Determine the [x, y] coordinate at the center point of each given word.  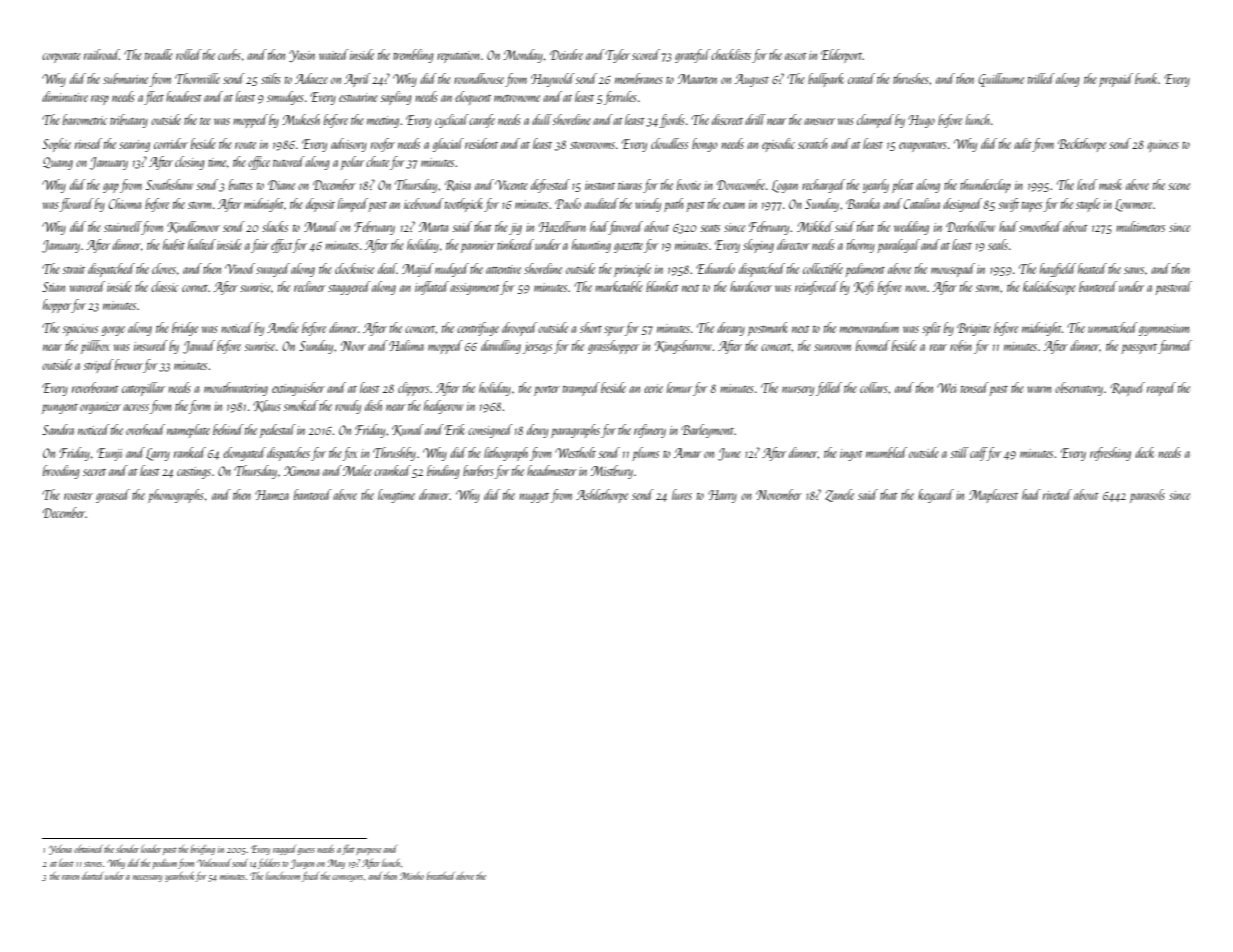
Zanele [839, 495]
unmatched [1113, 327]
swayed [273, 270]
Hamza [272, 495]
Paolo [568, 203]
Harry [722, 496]
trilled [1041, 78]
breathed [441, 876]
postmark [768, 329]
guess [306, 851]
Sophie [56, 145]
